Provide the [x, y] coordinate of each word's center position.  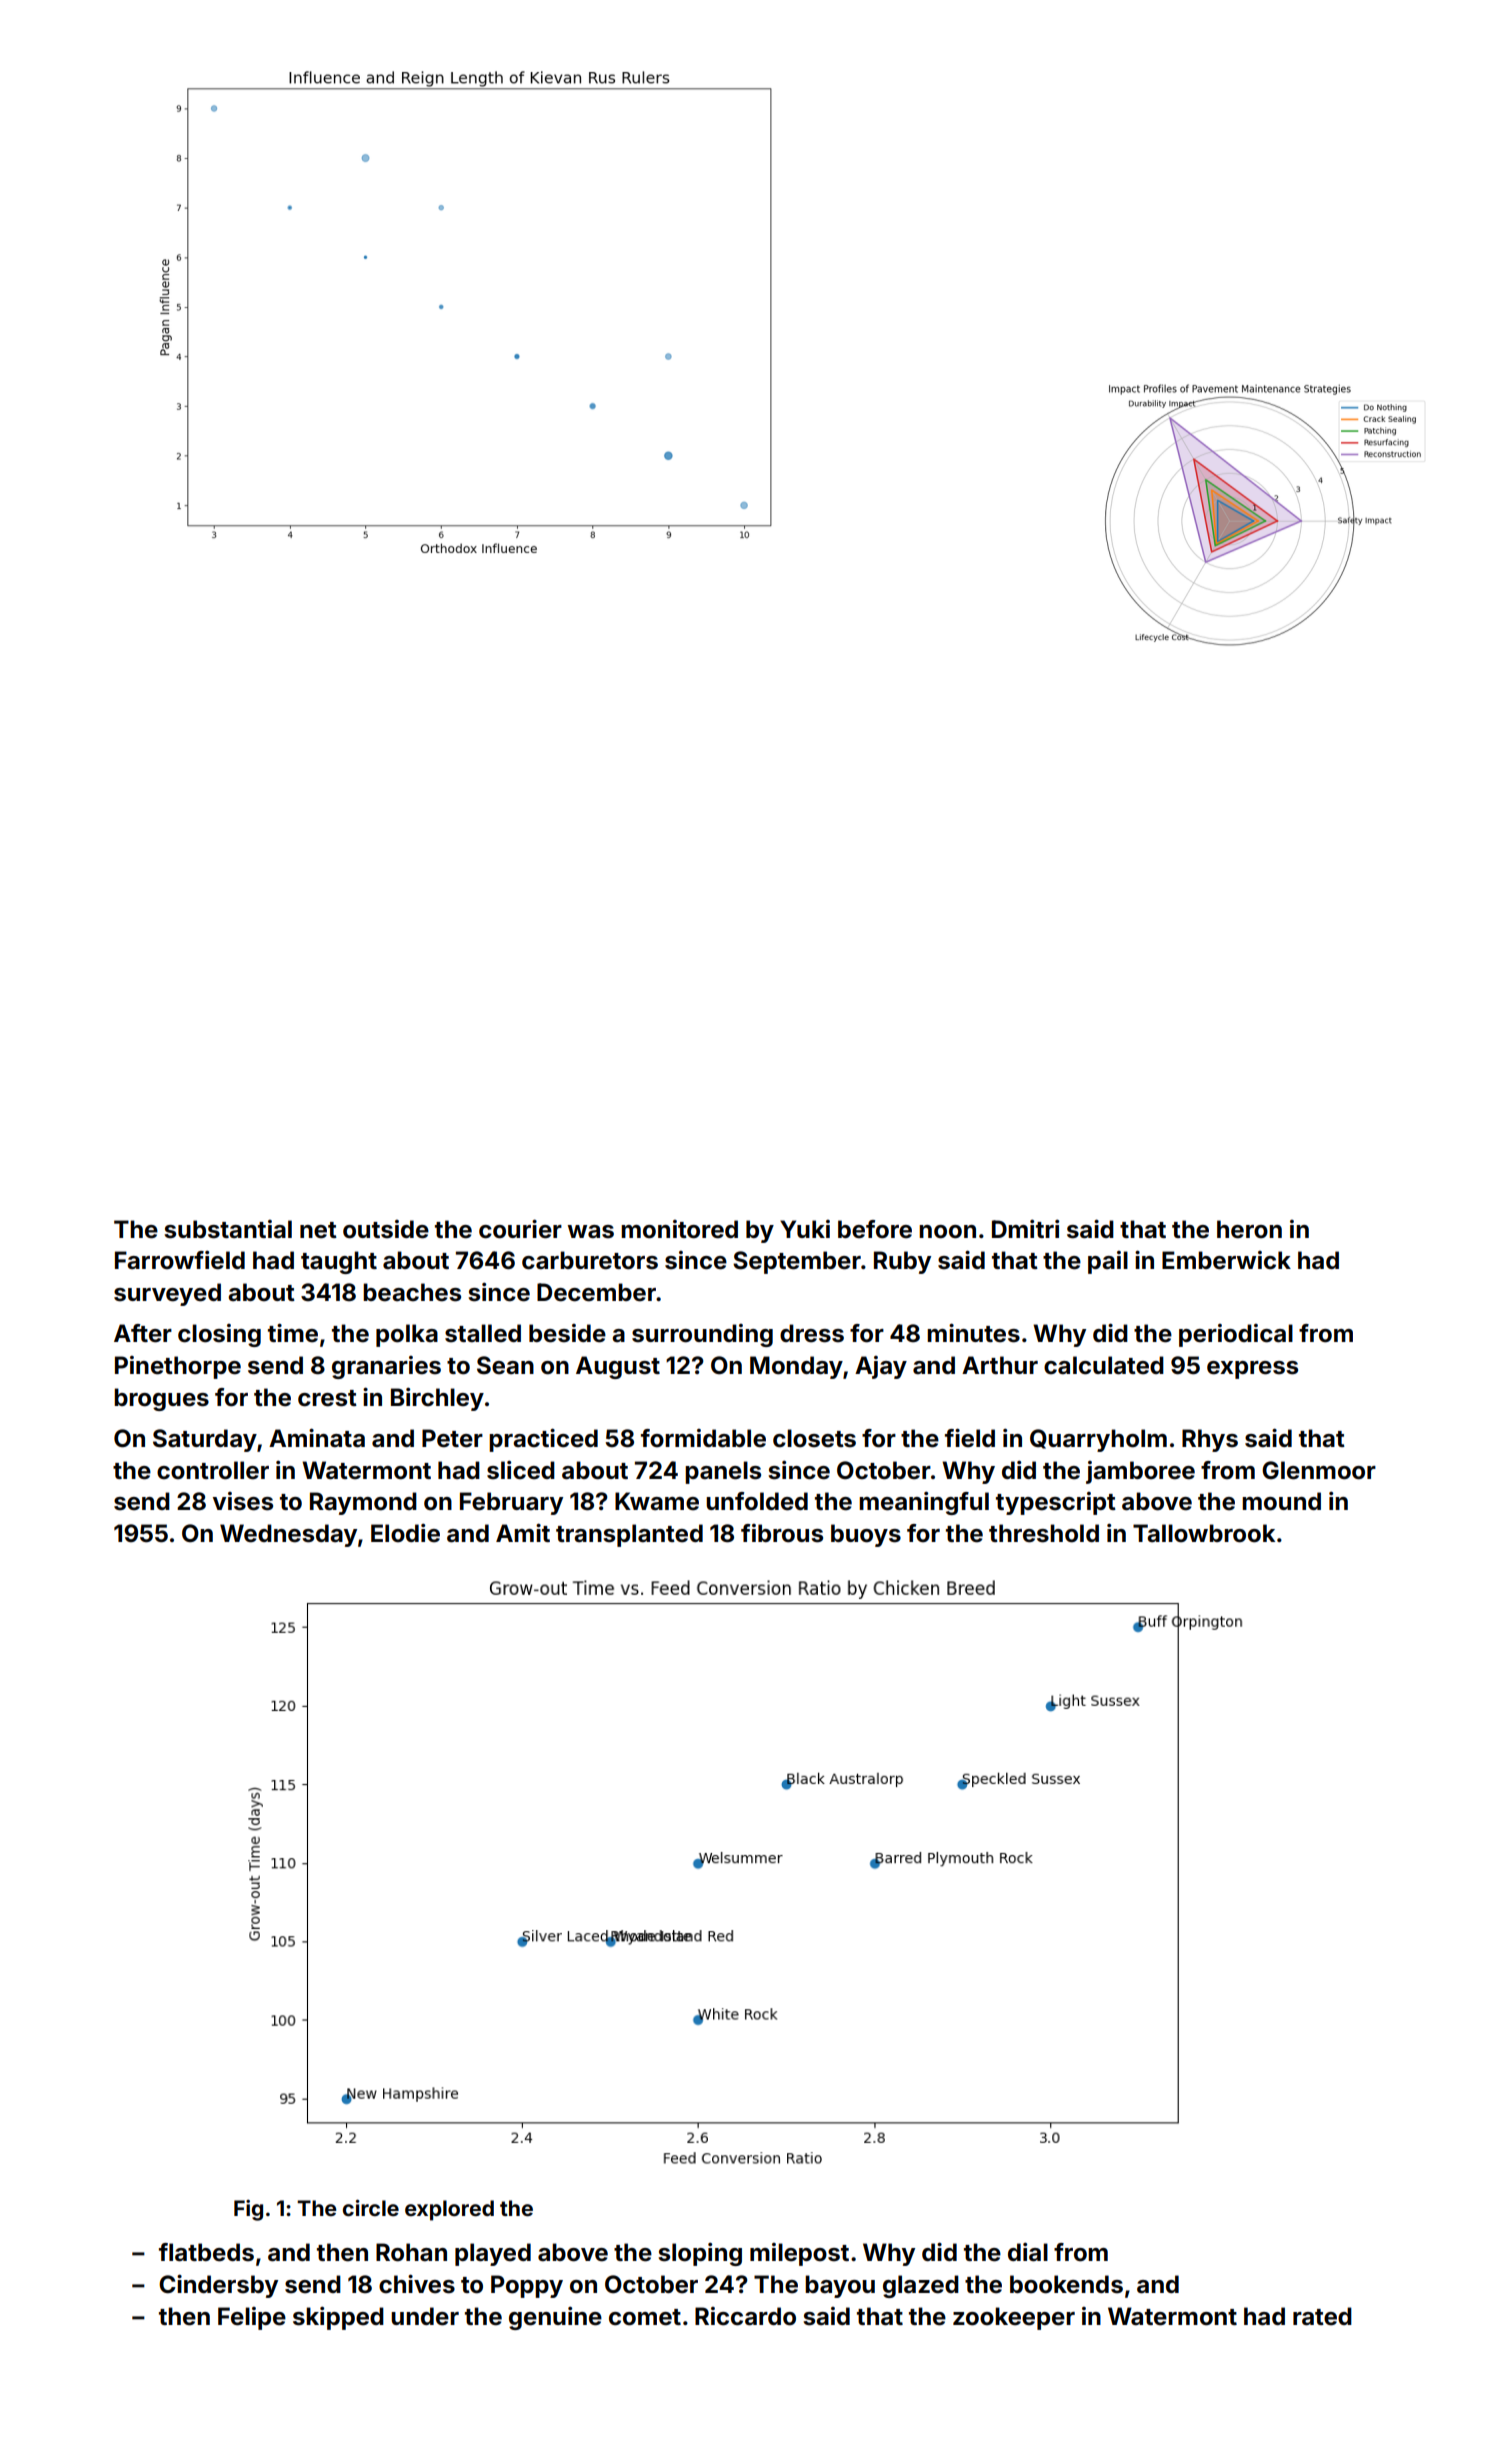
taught [339, 1262]
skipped [338, 2318]
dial [1028, 2252]
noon [947, 1232]
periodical [1236, 1335]
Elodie [405, 1533]
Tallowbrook [1204, 1533]
